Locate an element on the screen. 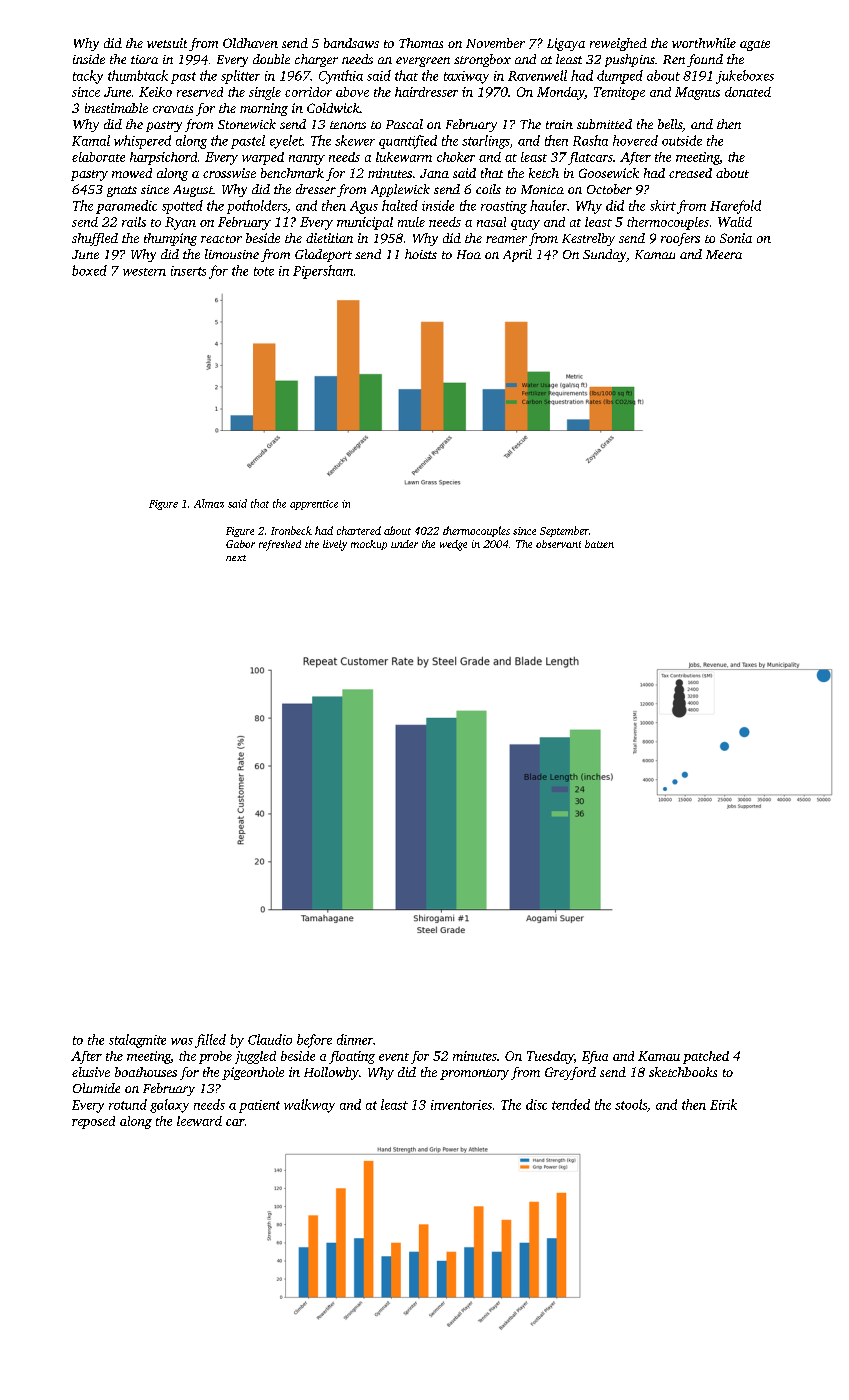  Hoa is located at coordinates (469, 254).
